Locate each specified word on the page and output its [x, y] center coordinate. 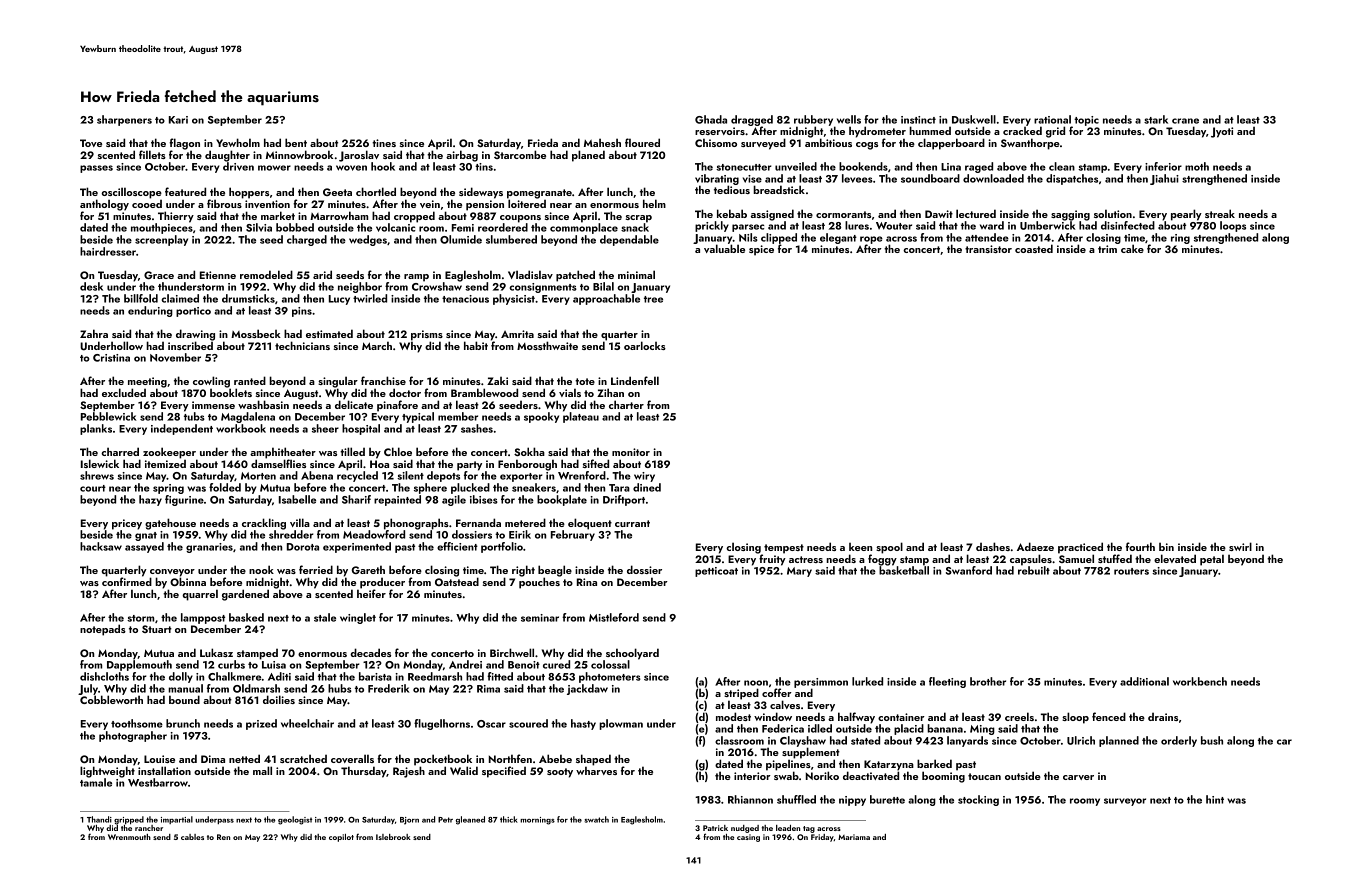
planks [96, 429]
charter [626, 404]
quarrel [200, 595]
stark [1156, 119]
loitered [527, 204]
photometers [610, 677]
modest [733, 716]
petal [1212, 560]
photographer [133, 736]
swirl [1240, 546]
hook [383, 166]
